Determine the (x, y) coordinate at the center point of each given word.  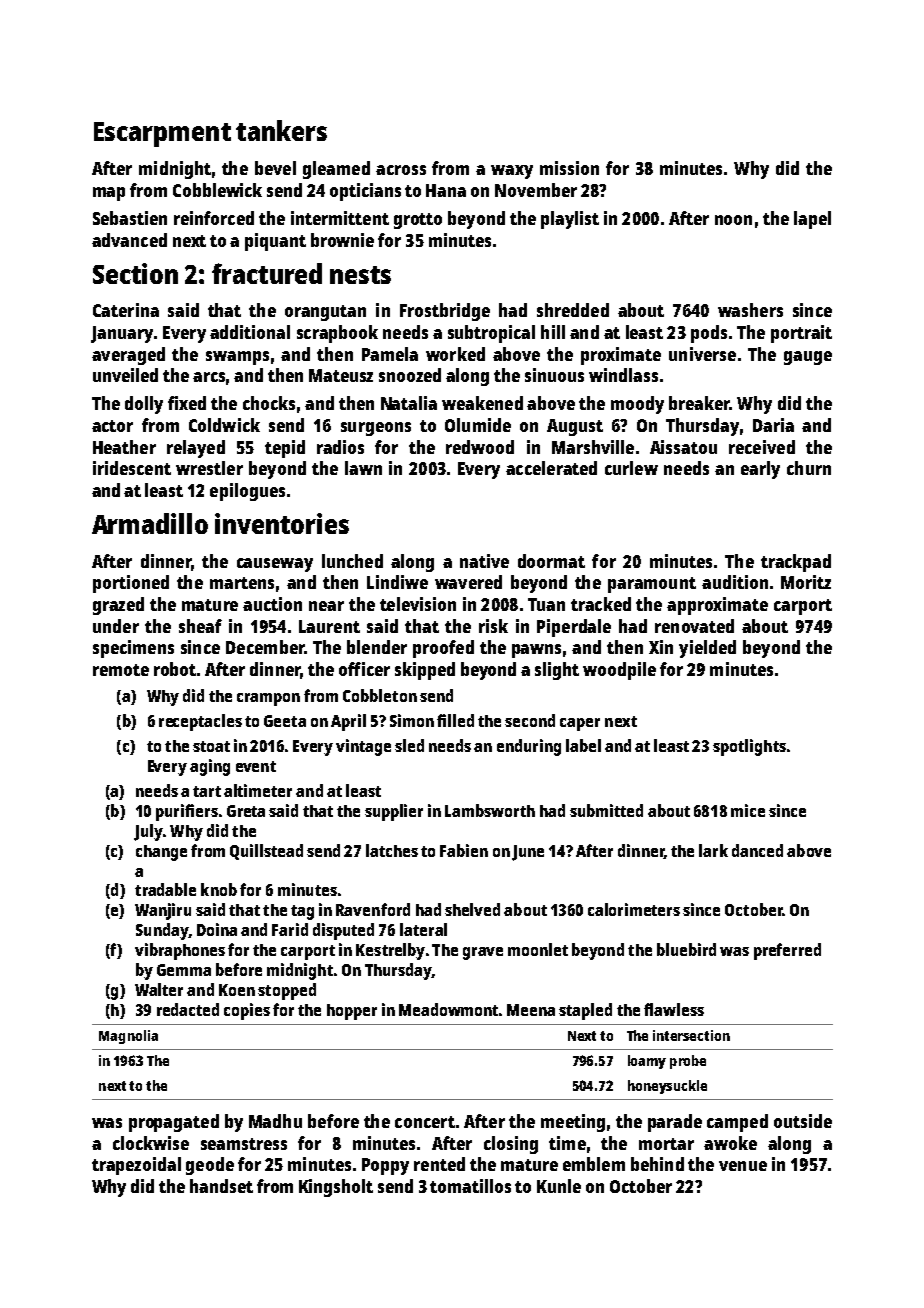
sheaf (200, 626)
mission (569, 168)
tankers (281, 130)
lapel (812, 220)
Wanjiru (163, 911)
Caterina (126, 310)
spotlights (749, 747)
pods (709, 334)
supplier (394, 812)
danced (757, 850)
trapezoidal (136, 1166)
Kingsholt (336, 1188)
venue (743, 1166)
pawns (536, 651)
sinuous (554, 375)
